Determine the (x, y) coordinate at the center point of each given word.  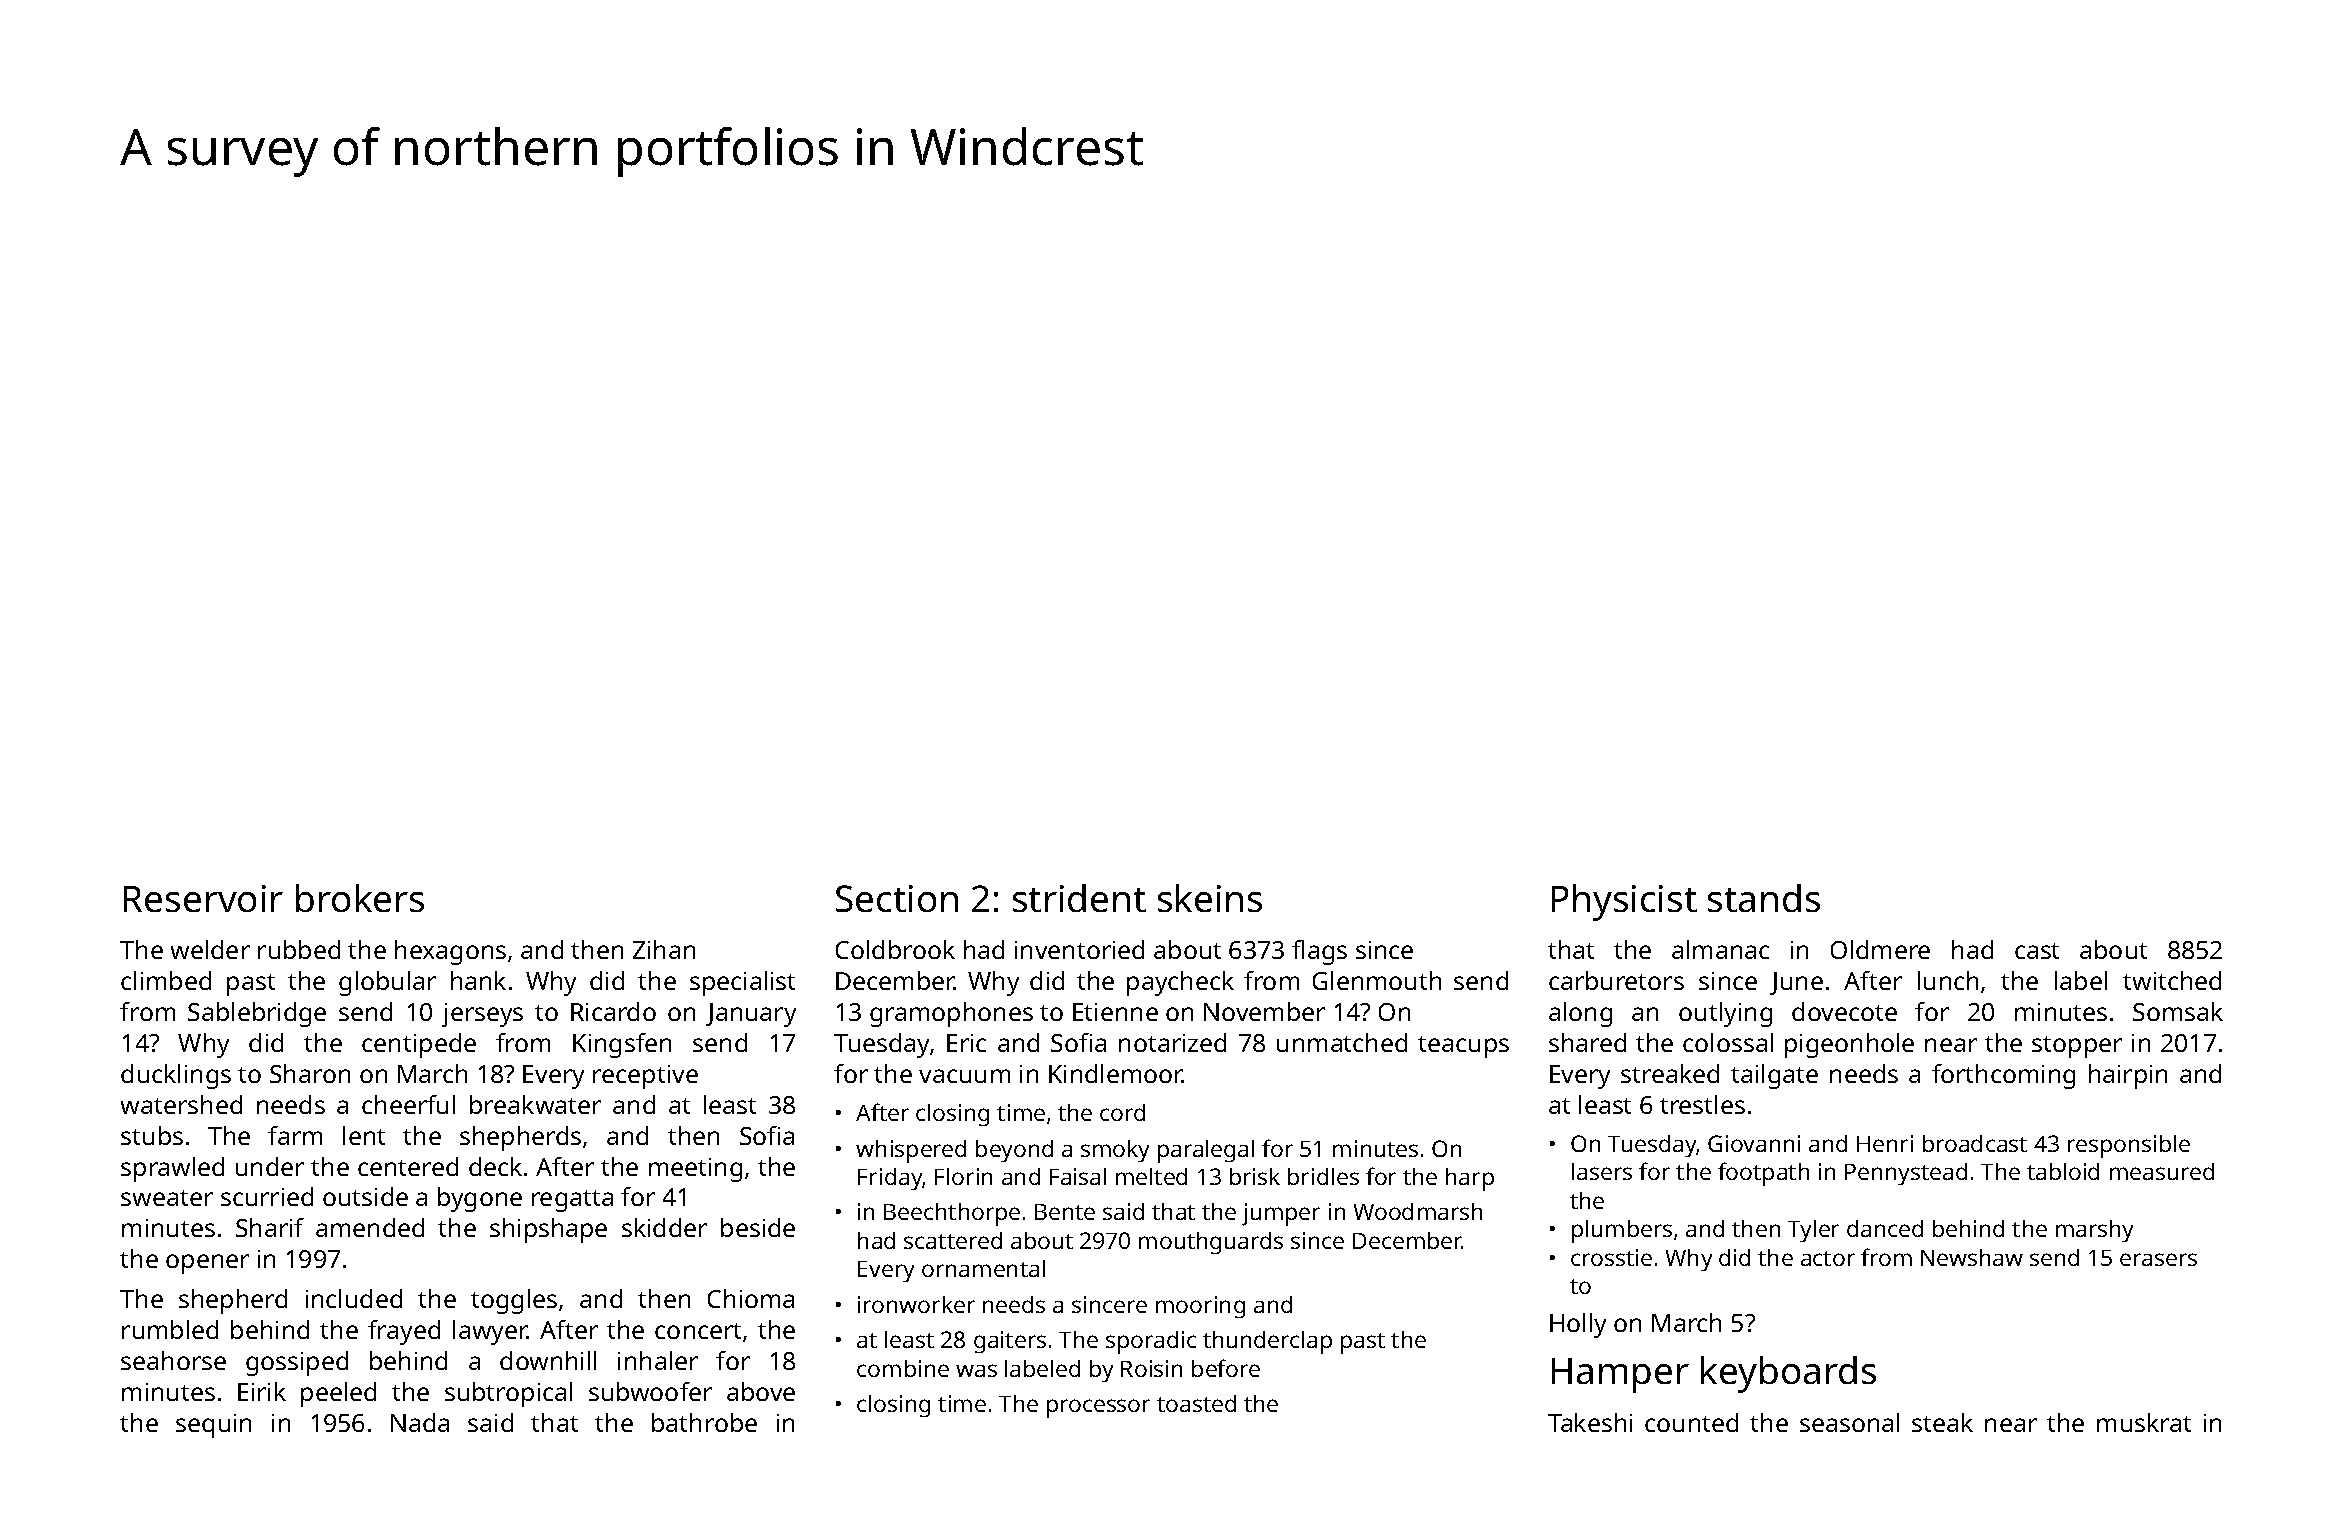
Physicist (1624, 902)
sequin (213, 1426)
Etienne (1115, 1012)
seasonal (1849, 1422)
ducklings (176, 1076)
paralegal (1206, 1151)
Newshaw (1972, 1257)
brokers (360, 898)
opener (207, 1264)
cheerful (408, 1104)
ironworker (916, 1304)
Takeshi (1590, 1422)
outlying (1725, 1014)
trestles (1702, 1104)
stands (1764, 898)
